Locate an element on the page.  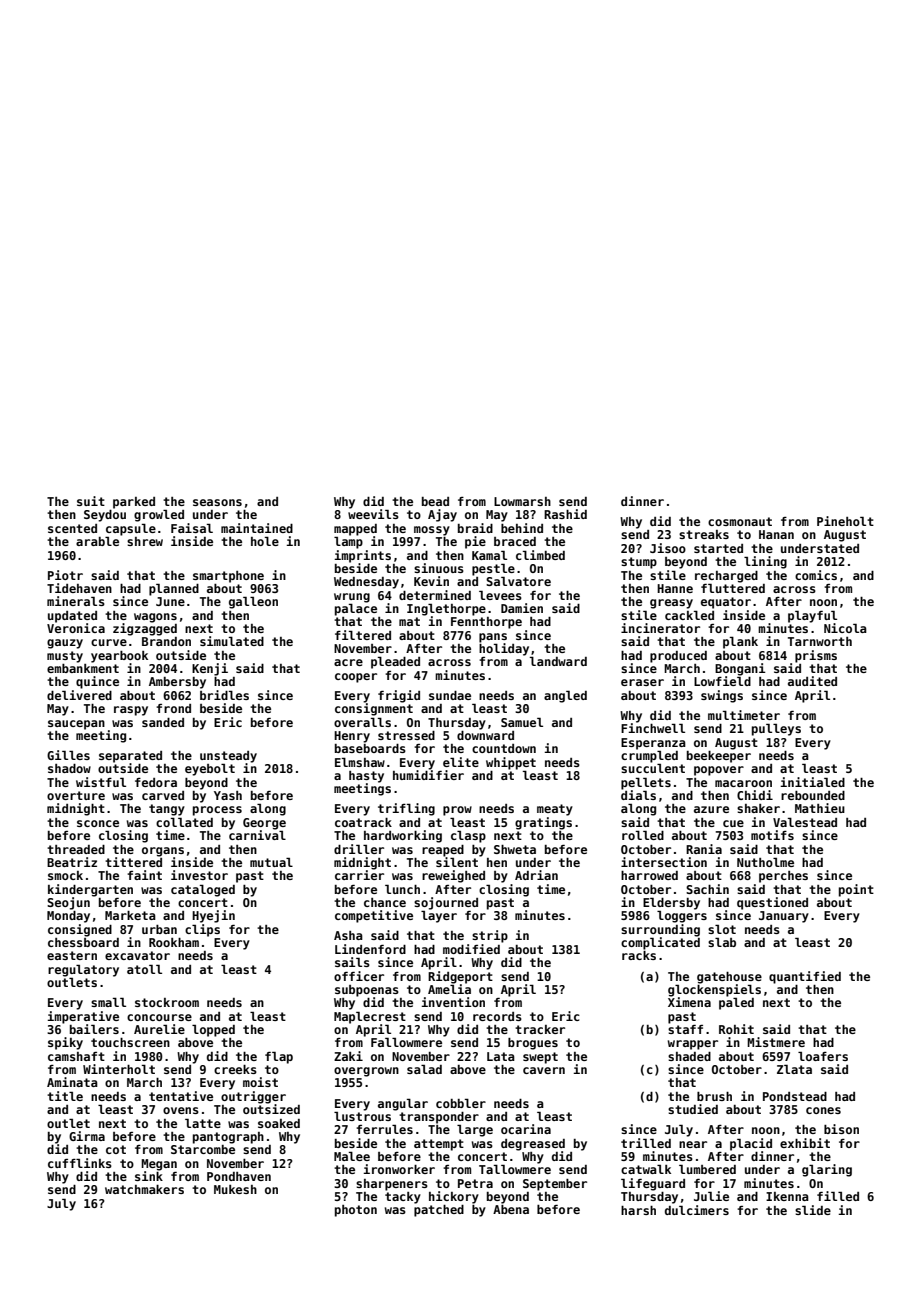
January is located at coordinates (784, 917).
